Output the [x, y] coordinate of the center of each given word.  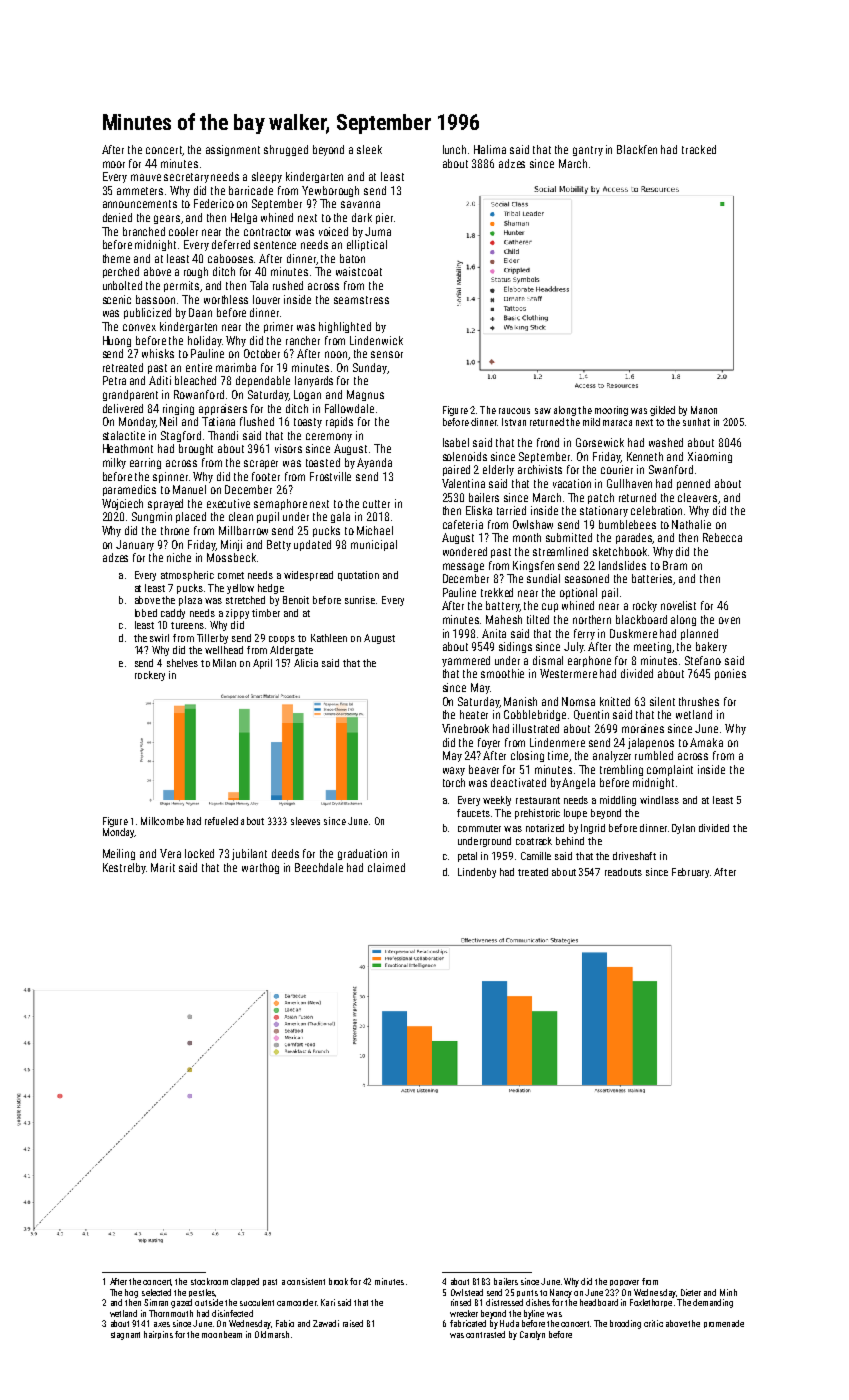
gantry [588, 151]
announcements [140, 204]
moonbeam [222, 1334]
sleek [369, 149]
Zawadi [326, 1323]
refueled [221, 821]
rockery [150, 676]
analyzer [612, 756]
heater [474, 714]
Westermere [568, 673]
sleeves [305, 821]
